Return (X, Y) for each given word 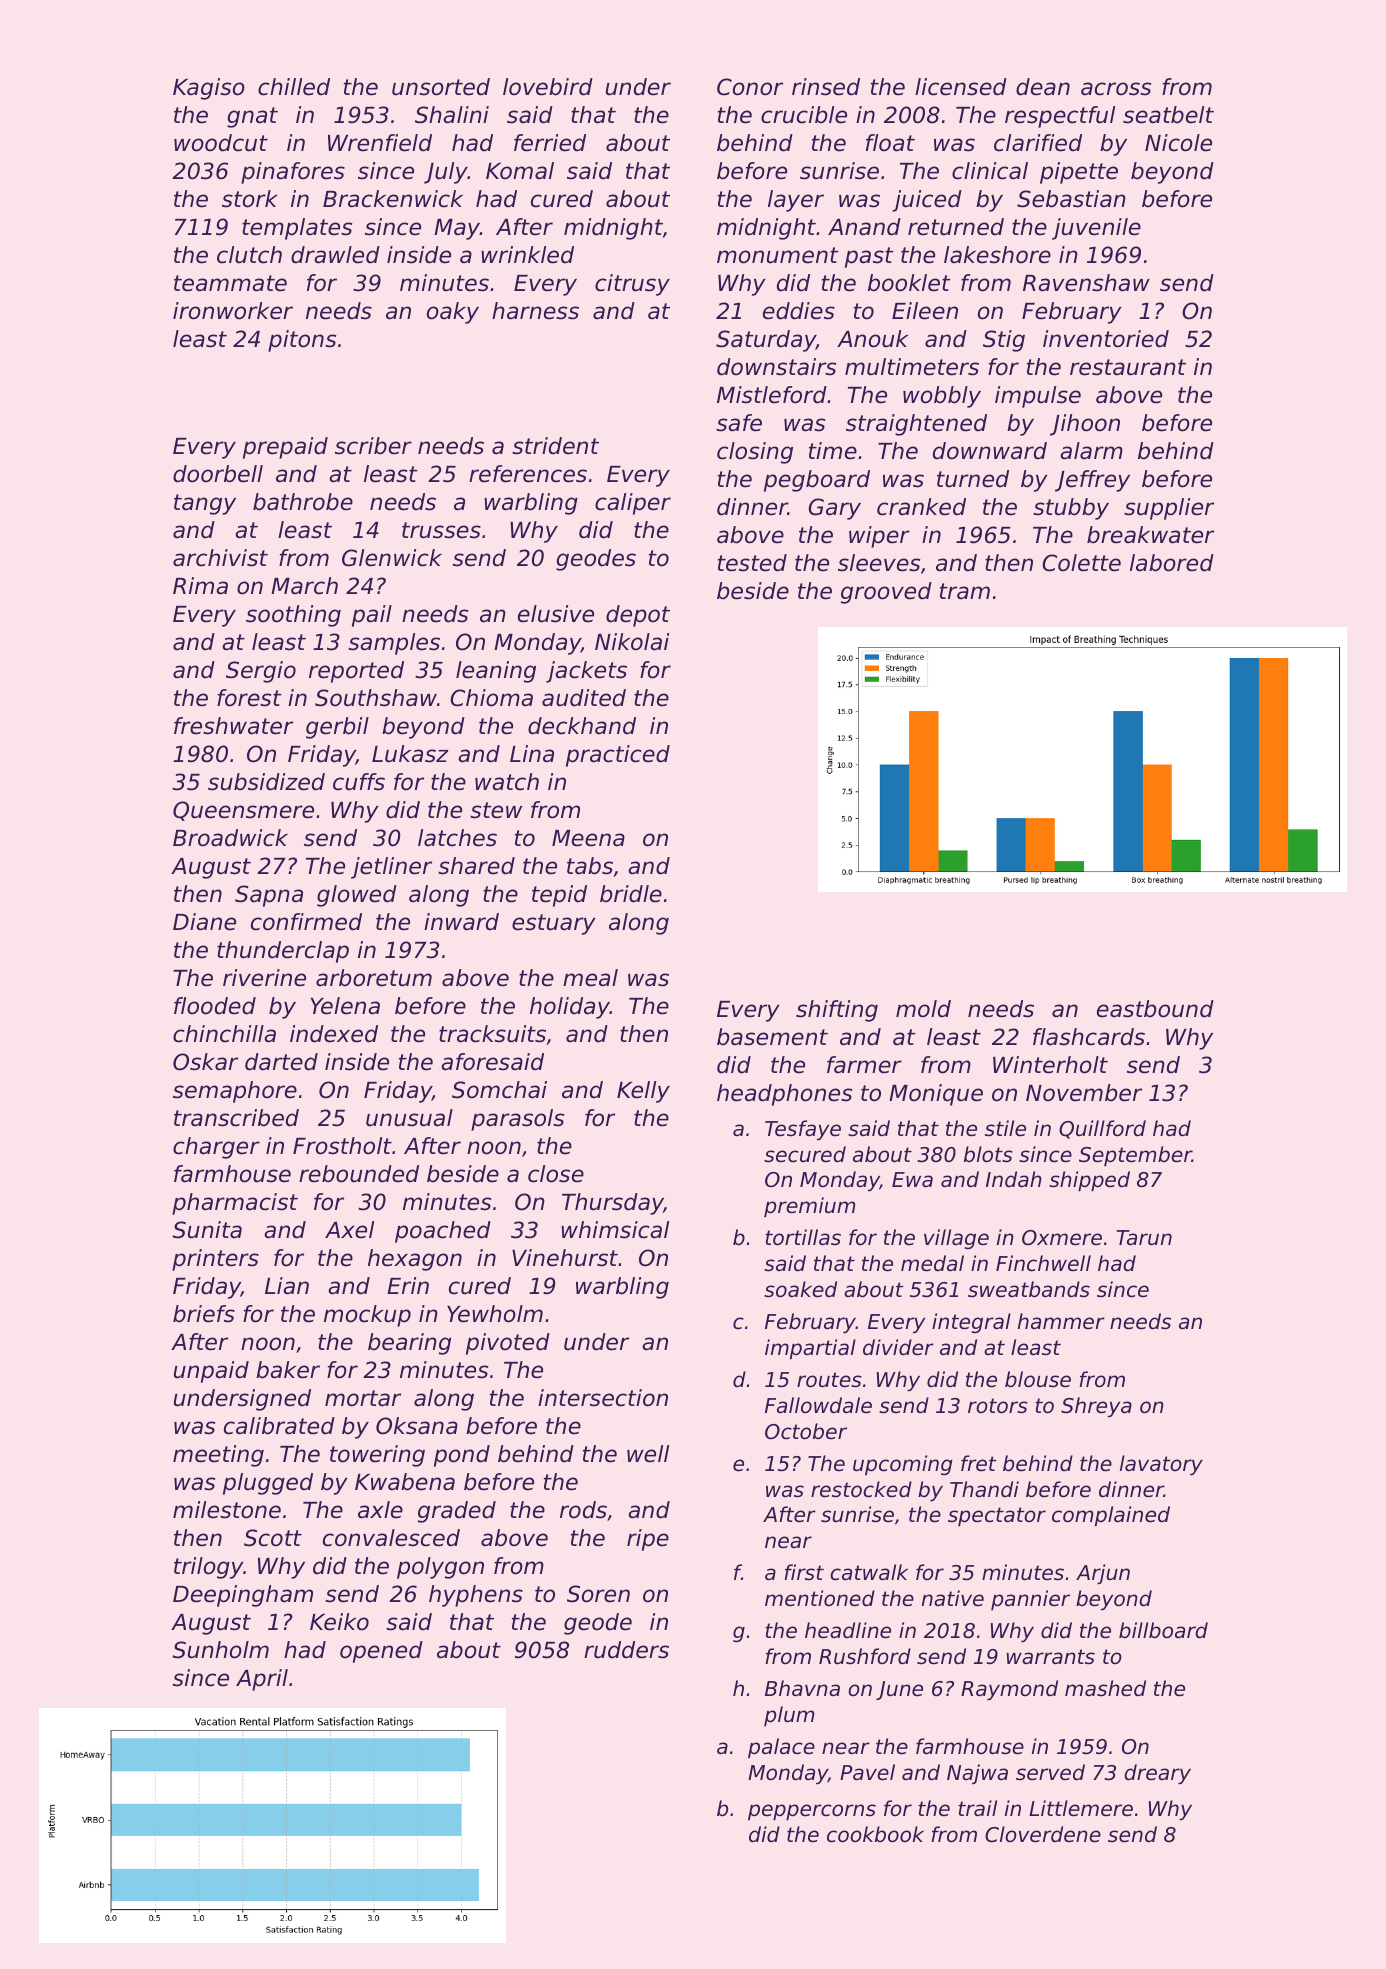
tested (752, 563)
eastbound (1155, 1009)
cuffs (359, 782)
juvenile (1096, 229)
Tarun (1144, 1238)
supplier (1169, 509)
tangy (205, 504)
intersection (603, 1398)
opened (381, 1652)
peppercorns (812, 1812)
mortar (363, 1398)
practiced (618, 756)
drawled (335, 255)
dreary (1157, 1774)
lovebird (548, 87)
